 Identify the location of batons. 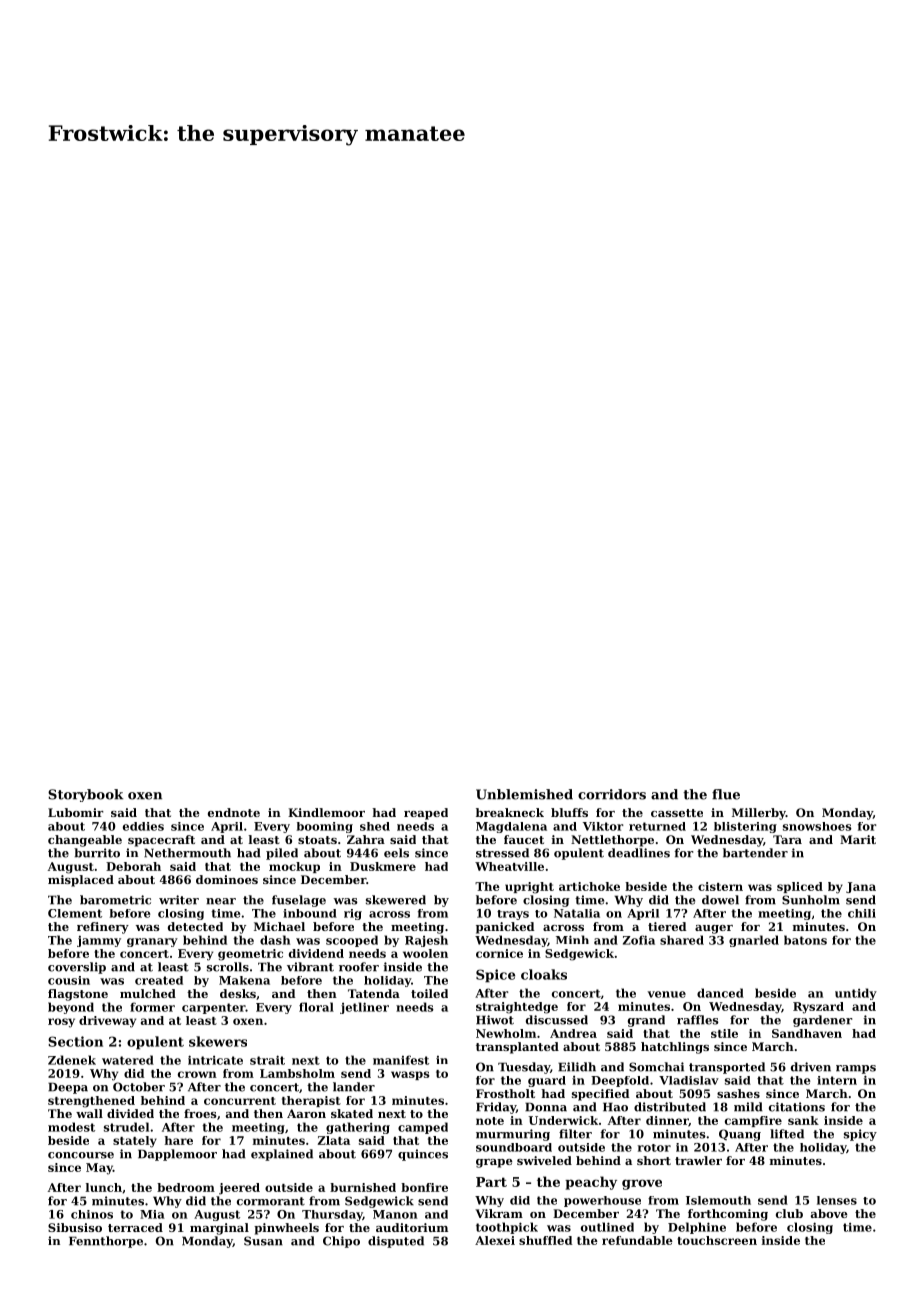
(805, 940).
